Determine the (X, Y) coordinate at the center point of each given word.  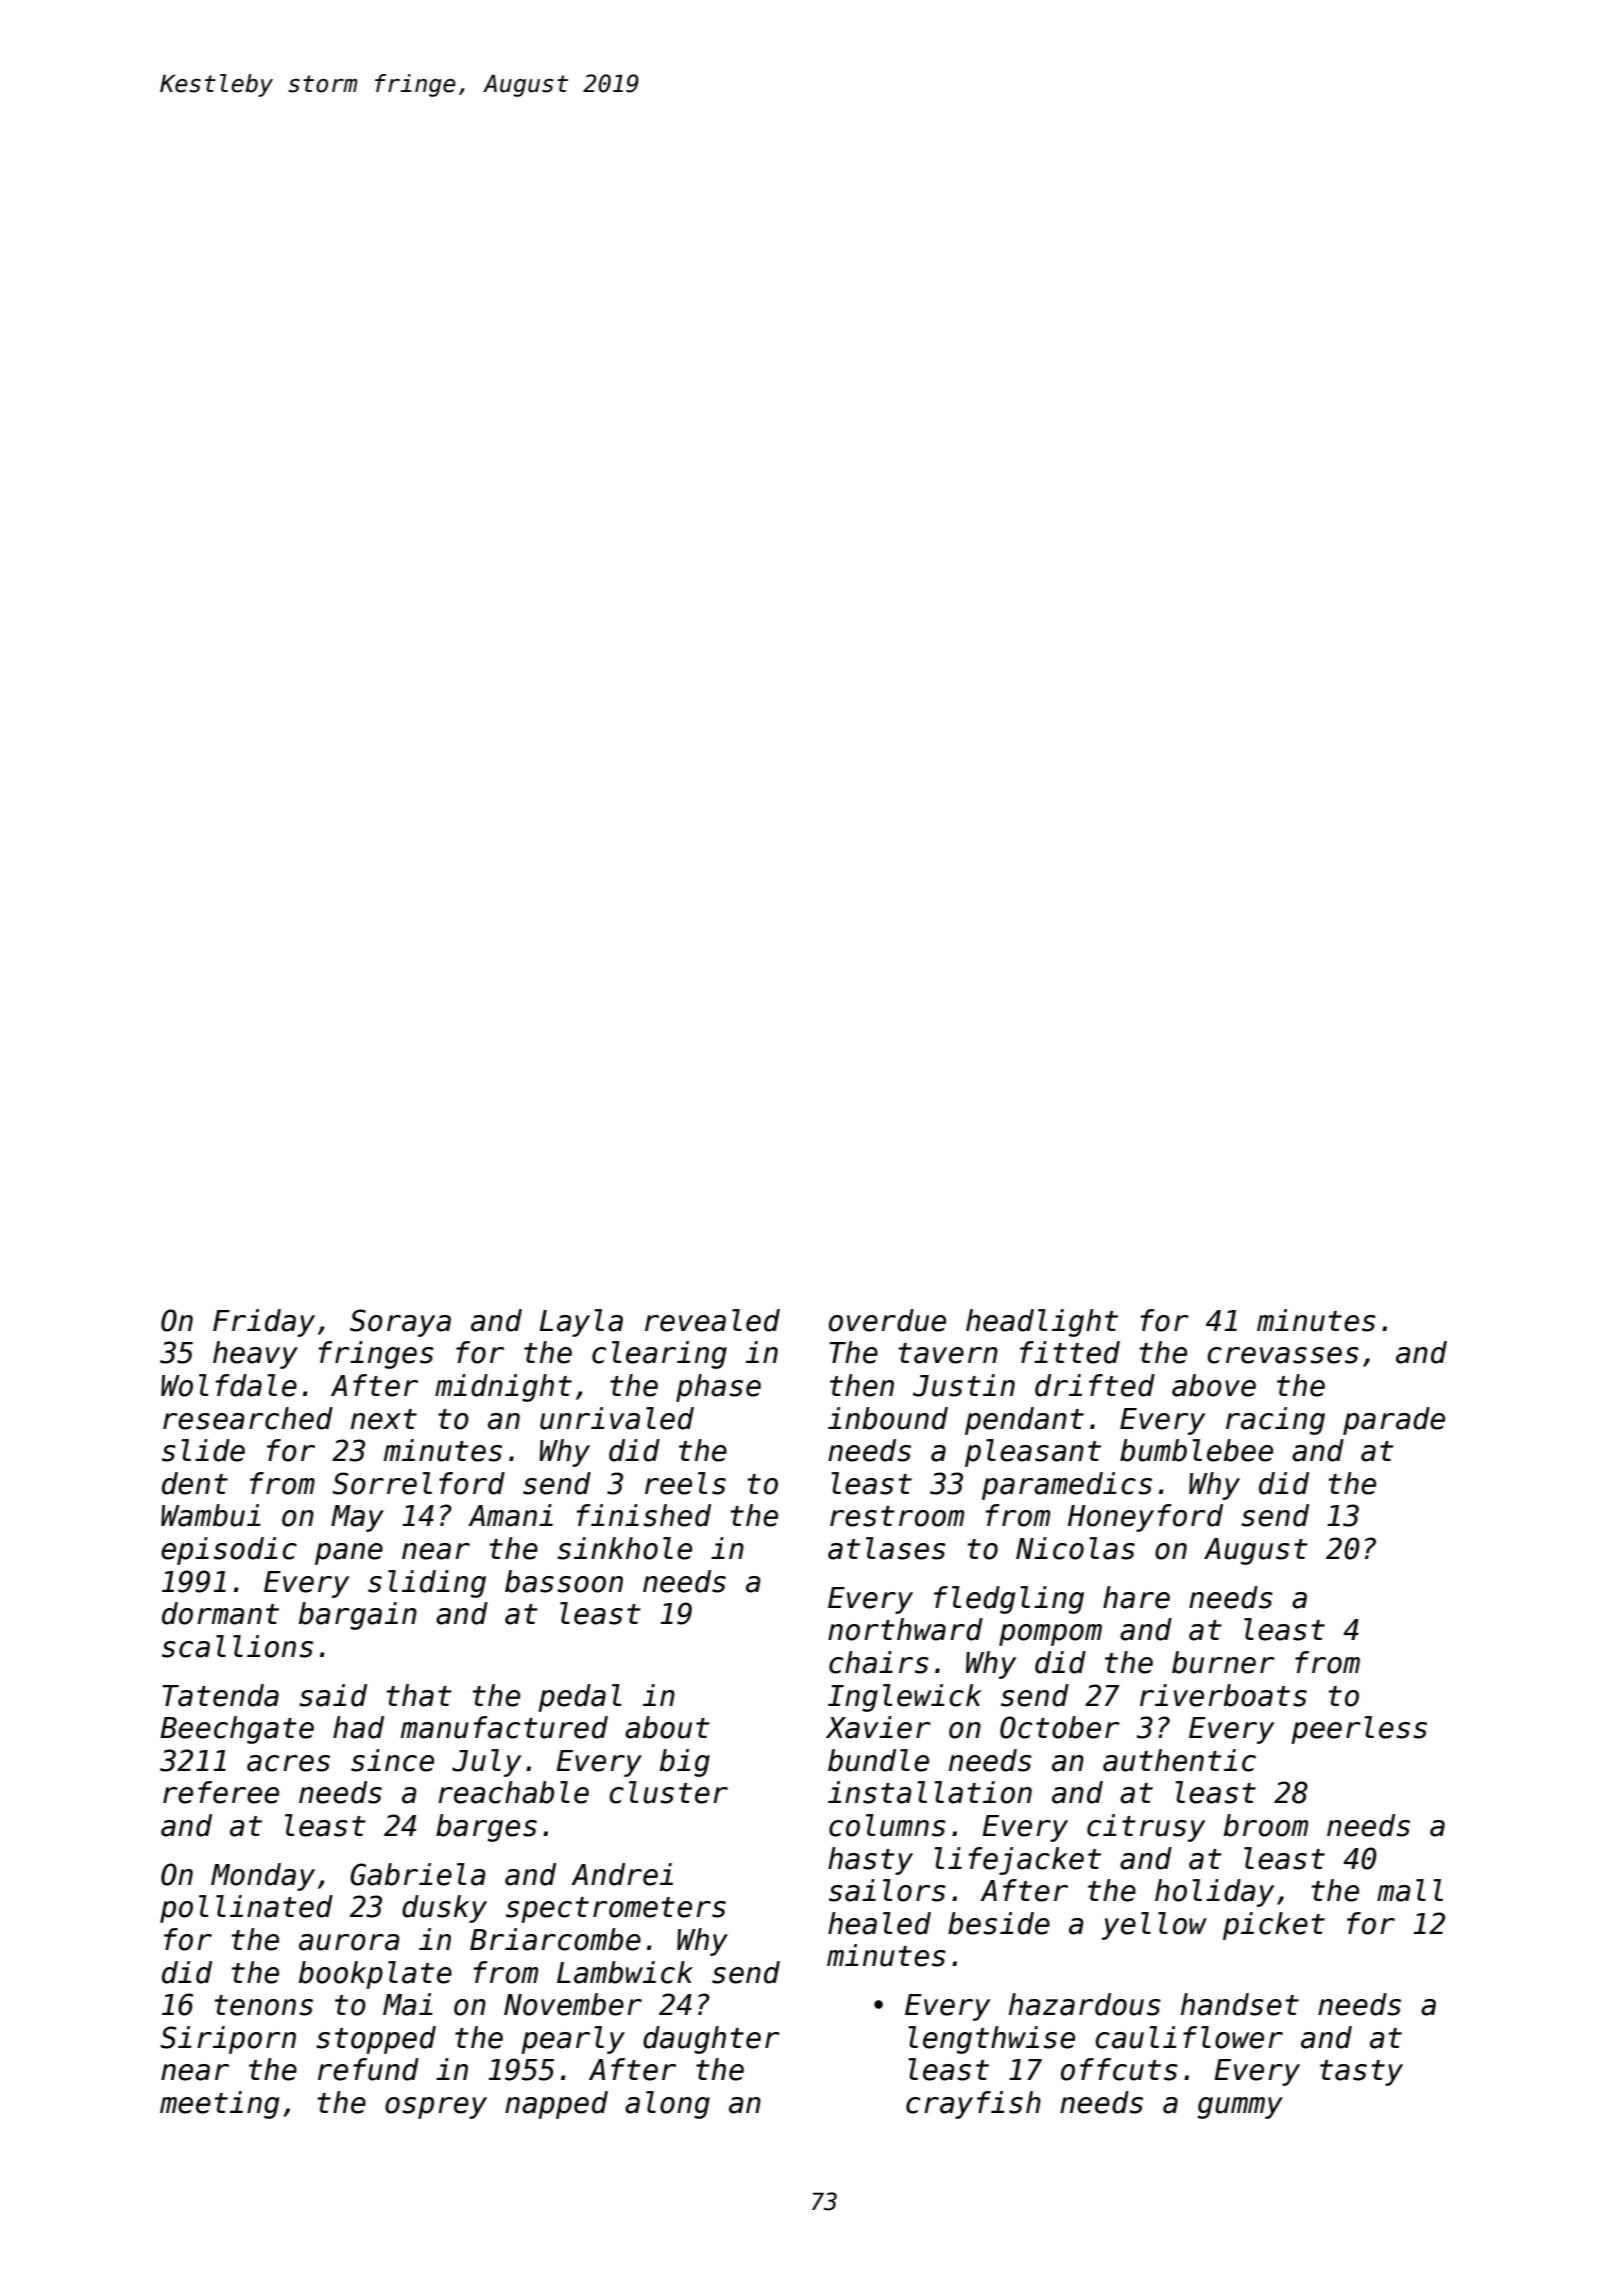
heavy (255, 1355)
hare (1136, 1597)
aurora (349, 1942)
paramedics (1067, 1486)
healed (879, 1923)
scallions (237, 1646)
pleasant (1033, 1453)
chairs (879, 1662)
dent (195, 1483)
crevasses (1283, 1355)
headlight (1042, 1323)
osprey (436, 2108)
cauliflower (1189, 2037)
